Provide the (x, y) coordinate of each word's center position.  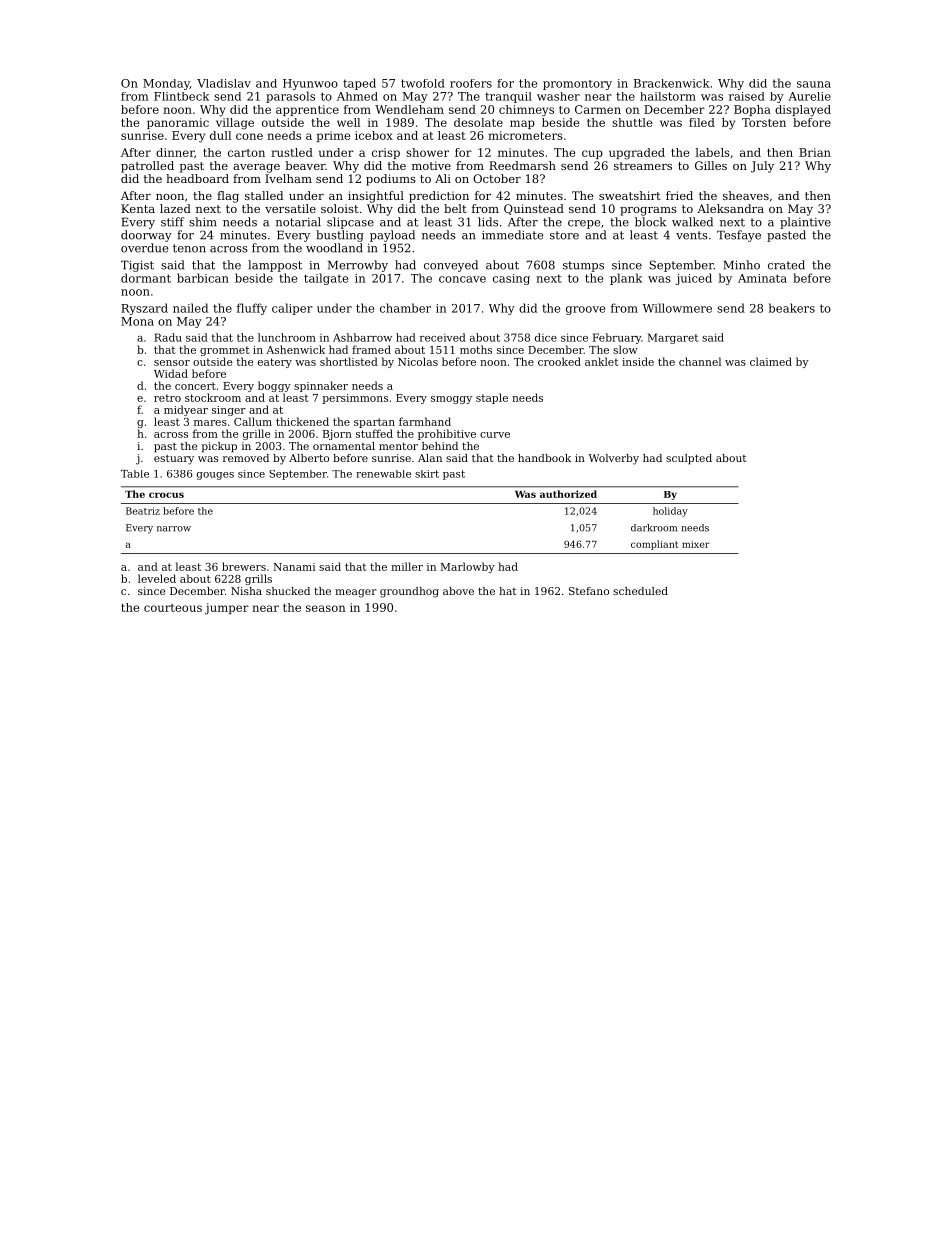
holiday (670, 512)
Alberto (309, 458)
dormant (146, 278)
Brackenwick (672, 83)
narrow (174, 529)
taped (359, 84)
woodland (334, 248)
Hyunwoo (310, 84)
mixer (696, 544)
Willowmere (677, 308)
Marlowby (468, 567)
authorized (568, 494)
